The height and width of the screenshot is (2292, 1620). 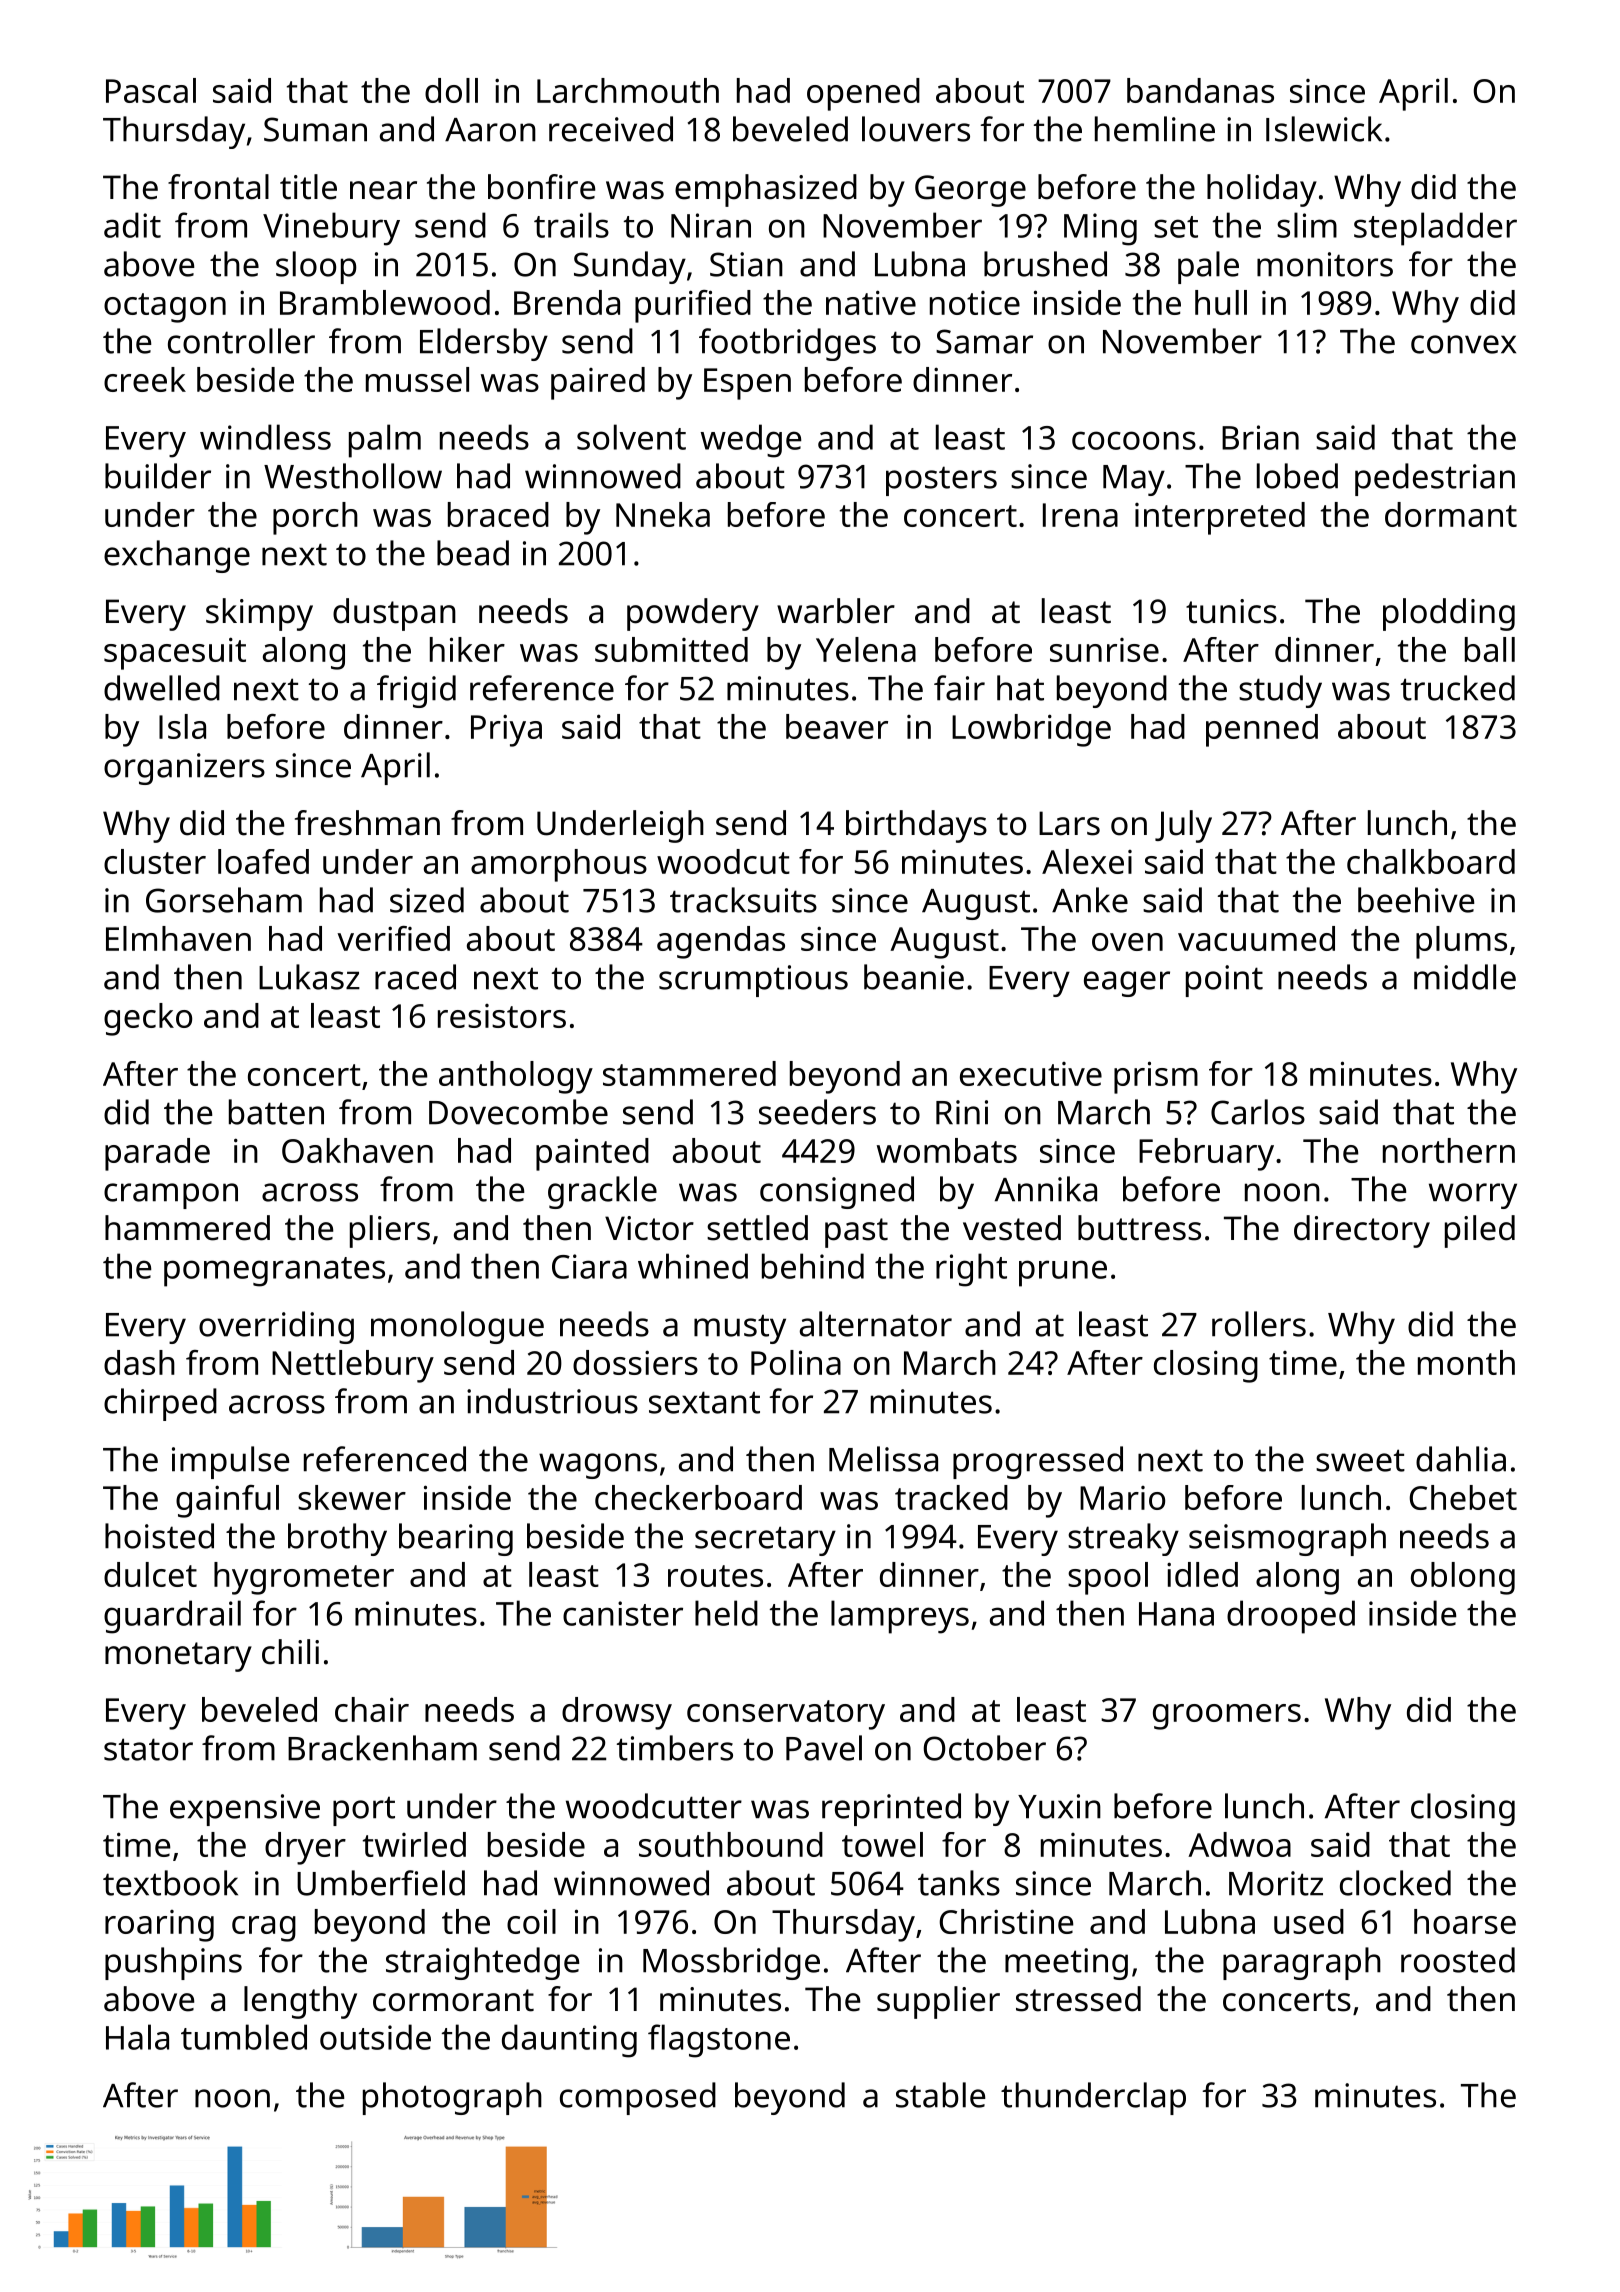 What do you see at coordinates (663, 514) in the screenshot?
I see `Nneka` at bounding box center [663, 514].
